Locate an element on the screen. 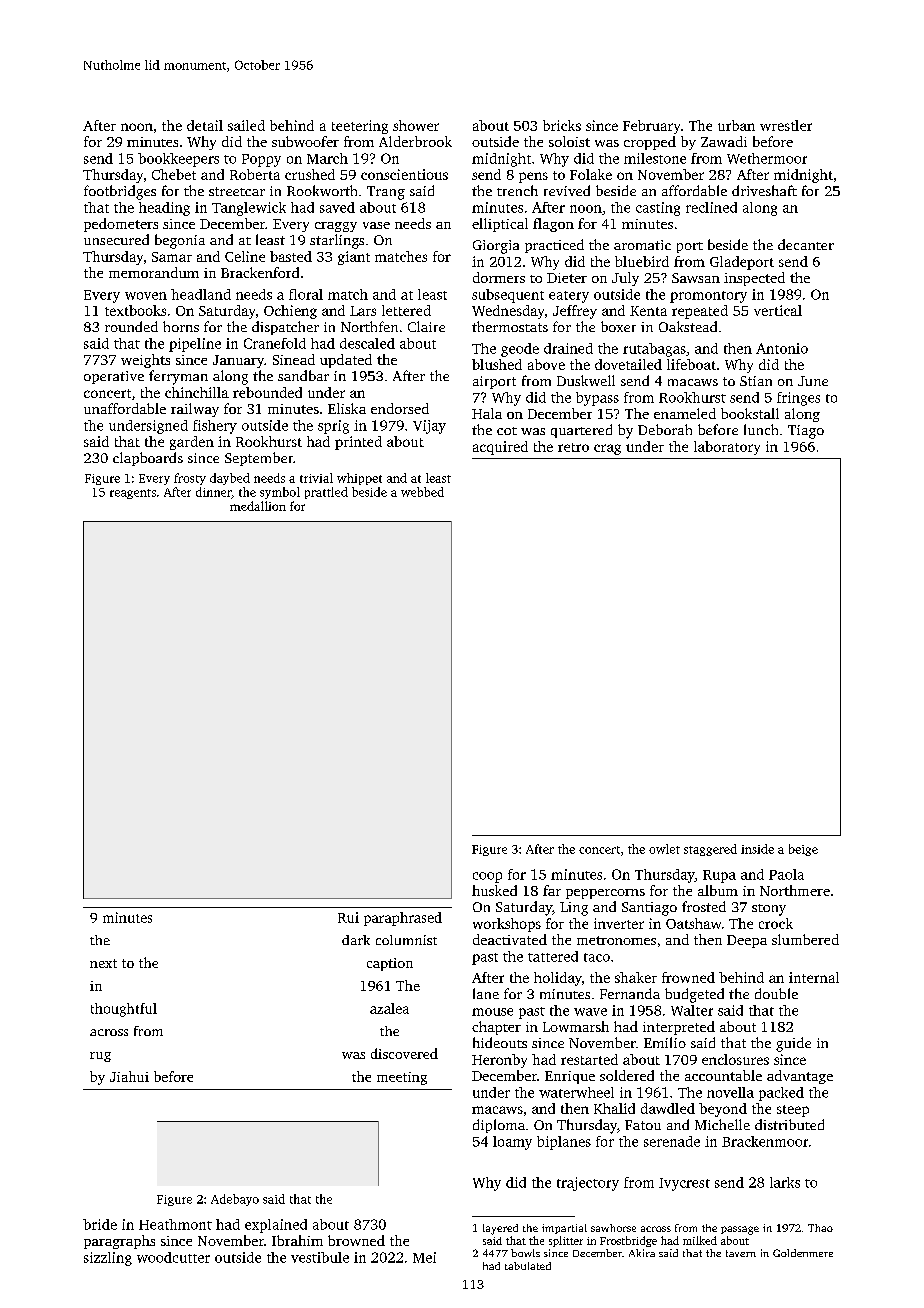  inside is located at coordinates (757, 849).
